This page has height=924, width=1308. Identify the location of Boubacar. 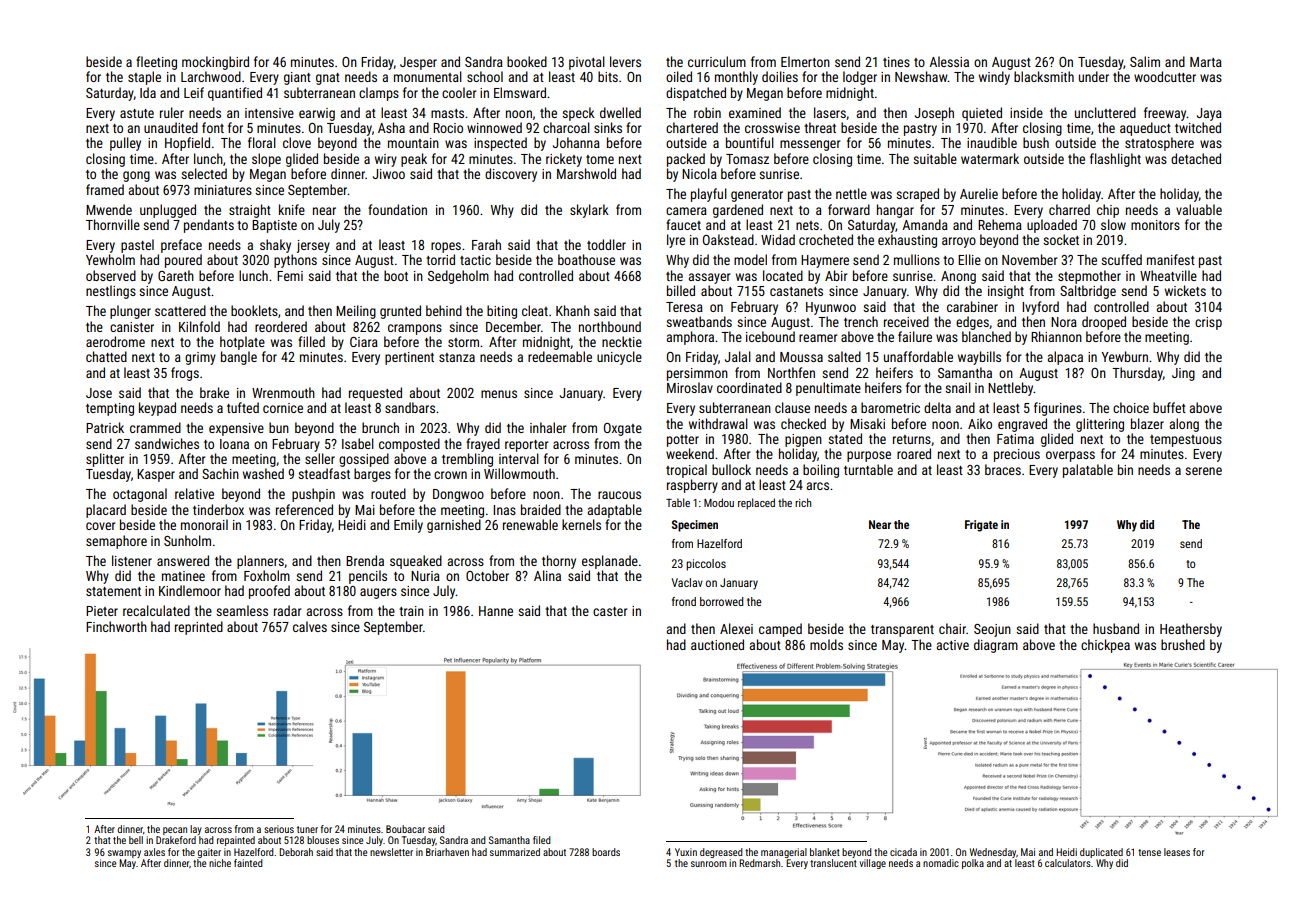
(405, 829).
